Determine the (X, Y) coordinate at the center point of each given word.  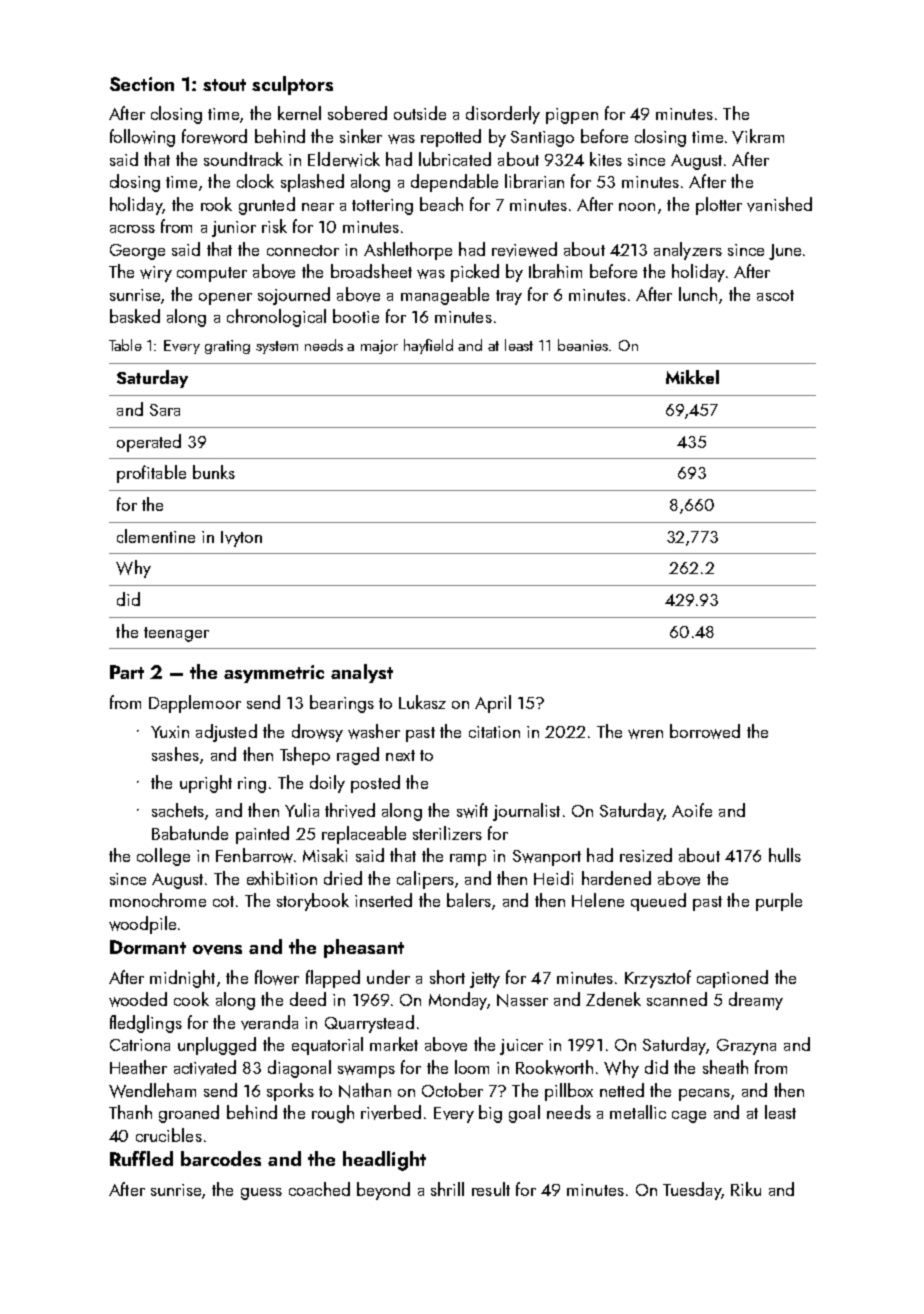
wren (645, 734)
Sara (165, 410)
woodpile (142, 925)
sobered (357, 113)
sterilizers (447, 833)
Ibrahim (555, 271)
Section (142, 84)
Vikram (758, 136)
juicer (521, 1047)
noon (637, 207)
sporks (290, 1092)
